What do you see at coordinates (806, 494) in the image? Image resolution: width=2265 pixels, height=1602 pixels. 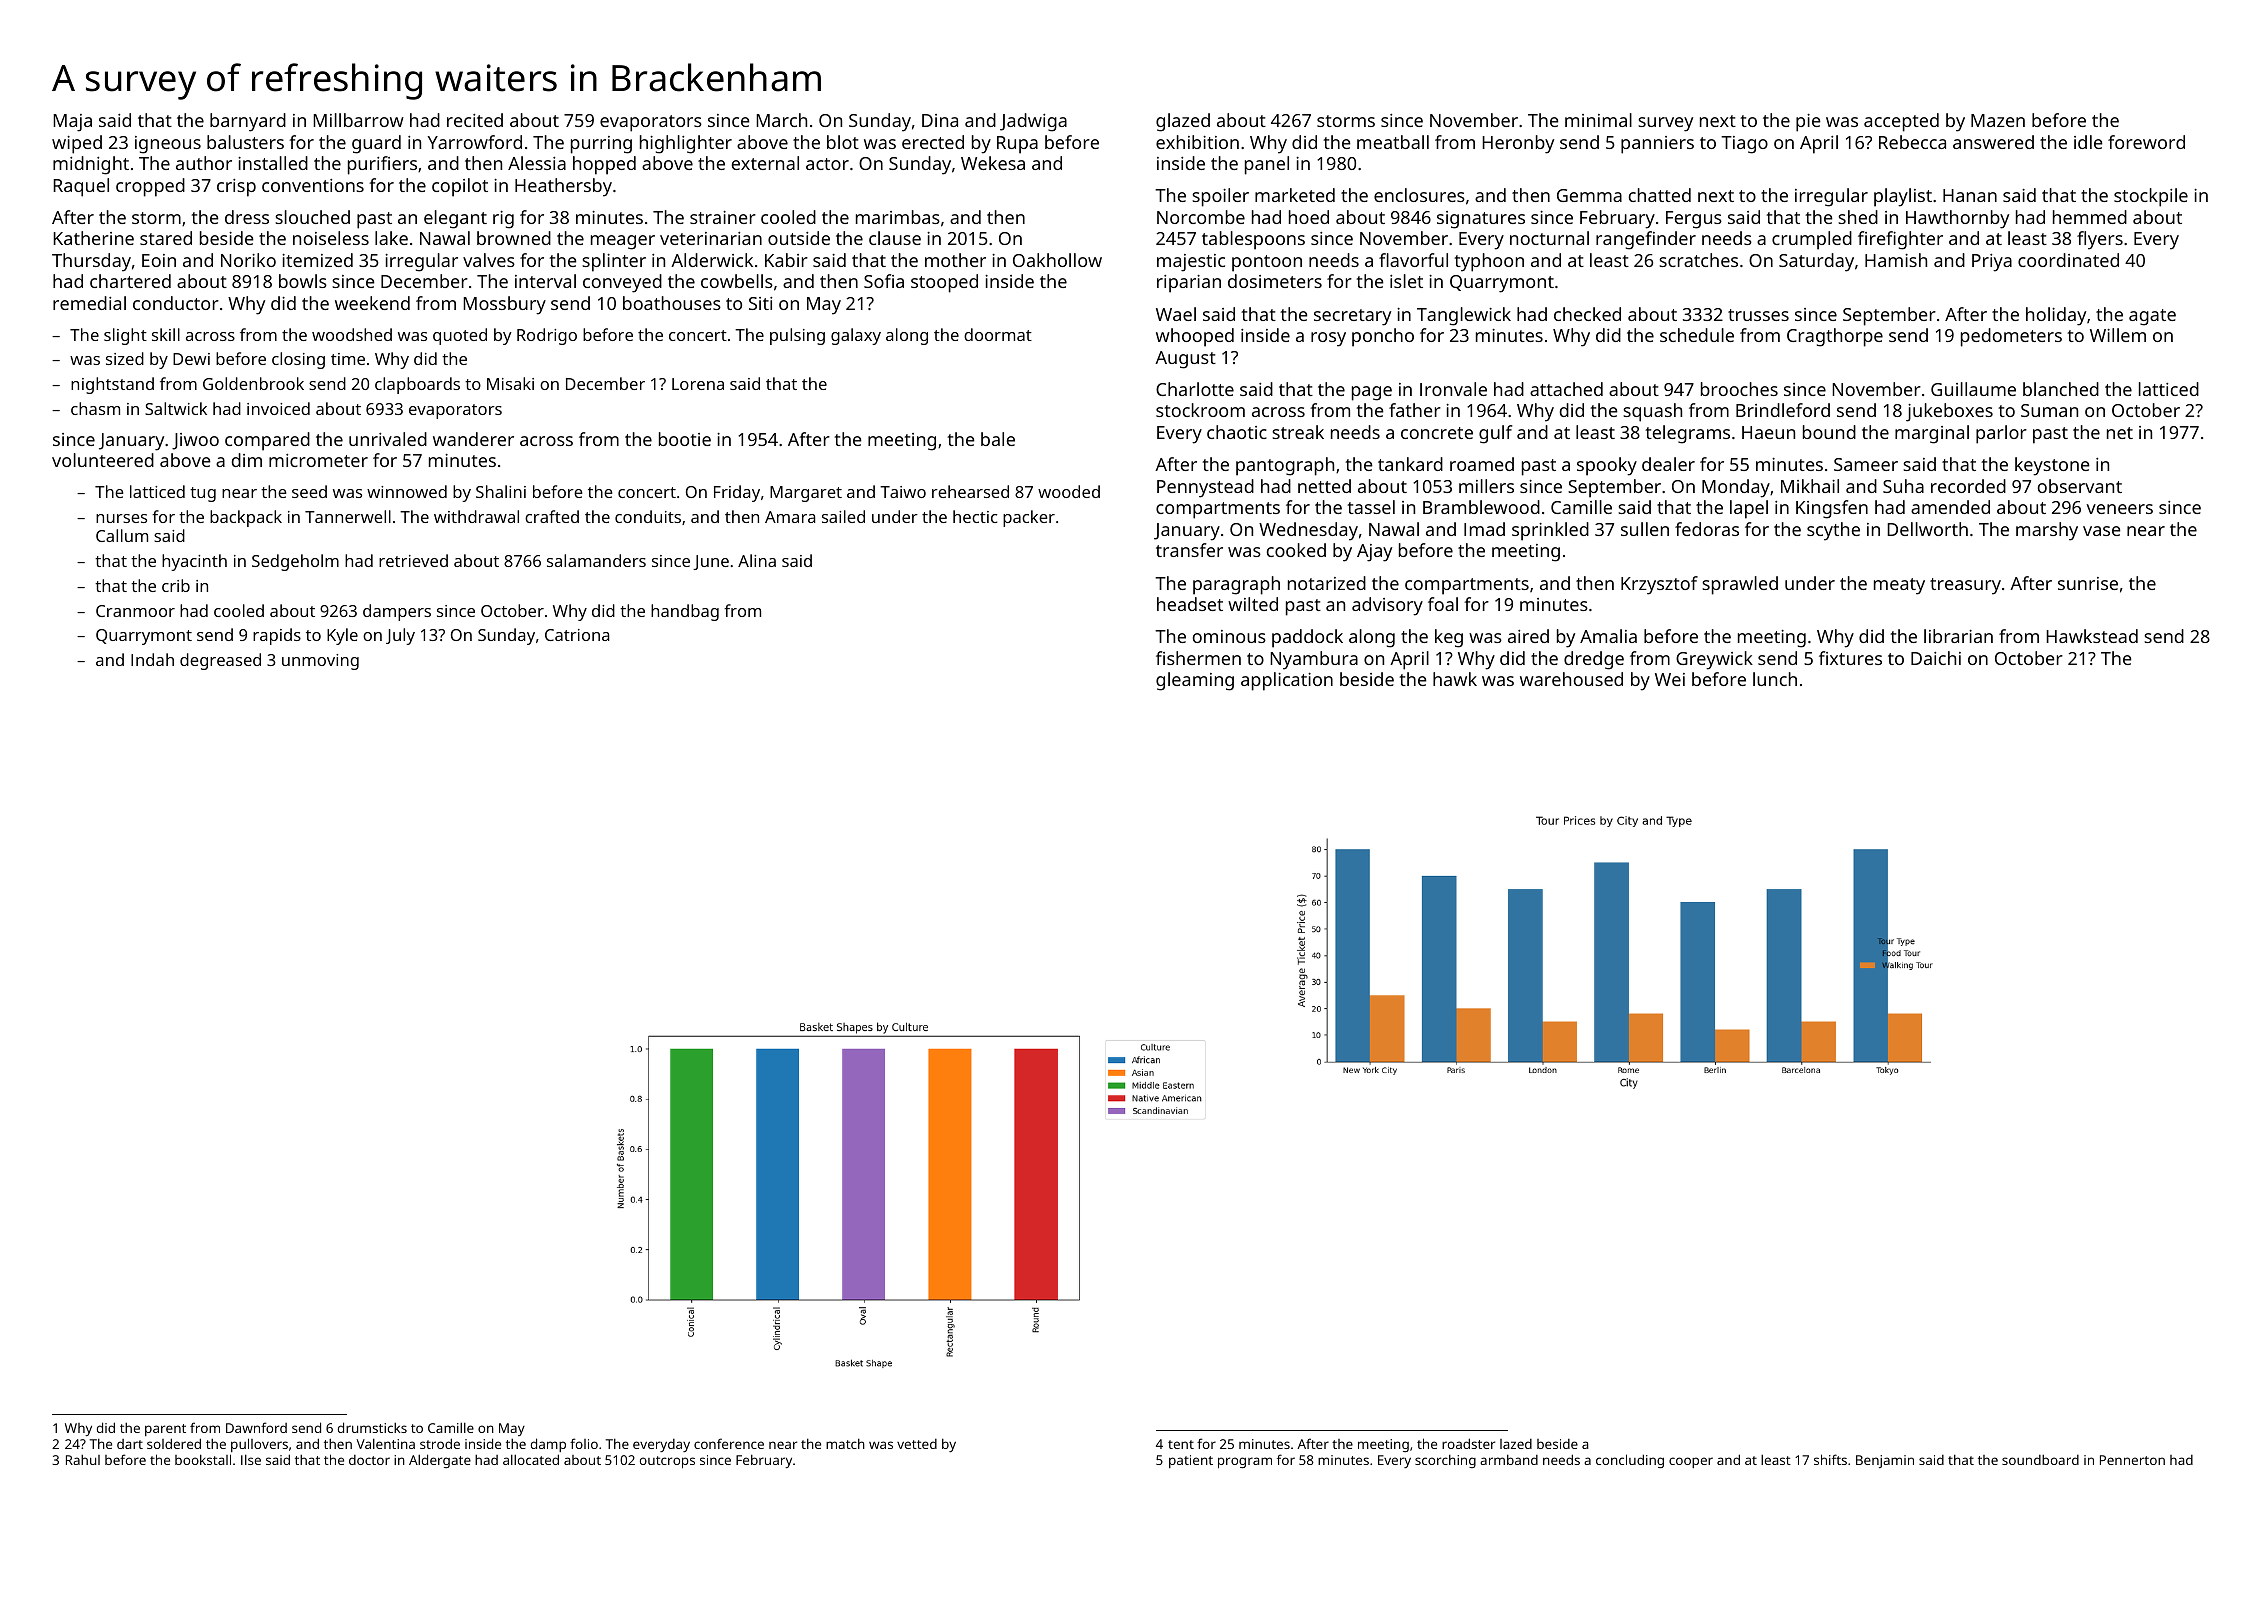 I see `Margaret` at bounding box center [806, 494].
